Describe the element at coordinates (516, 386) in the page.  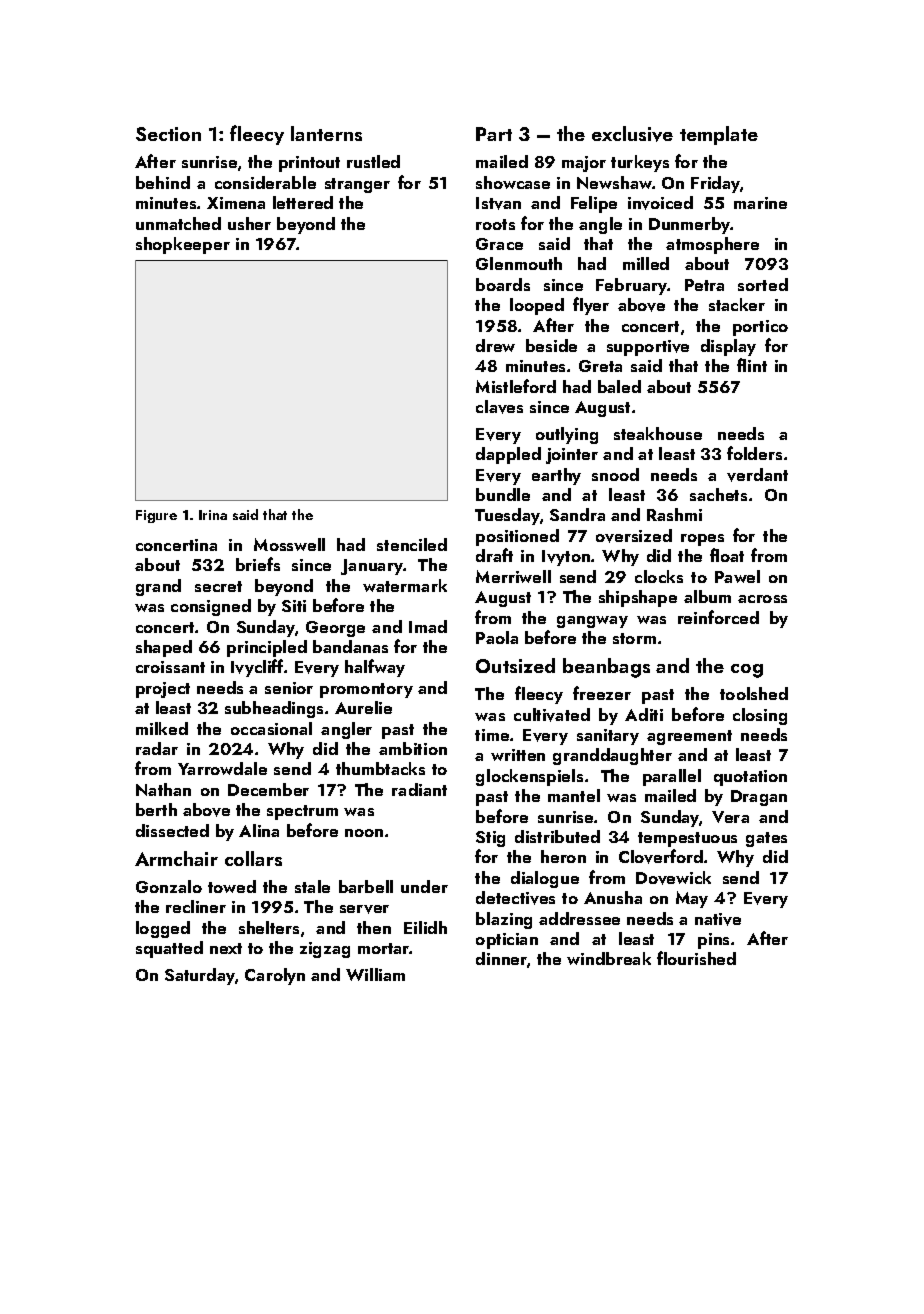
I see `Mistleford` at that location.
